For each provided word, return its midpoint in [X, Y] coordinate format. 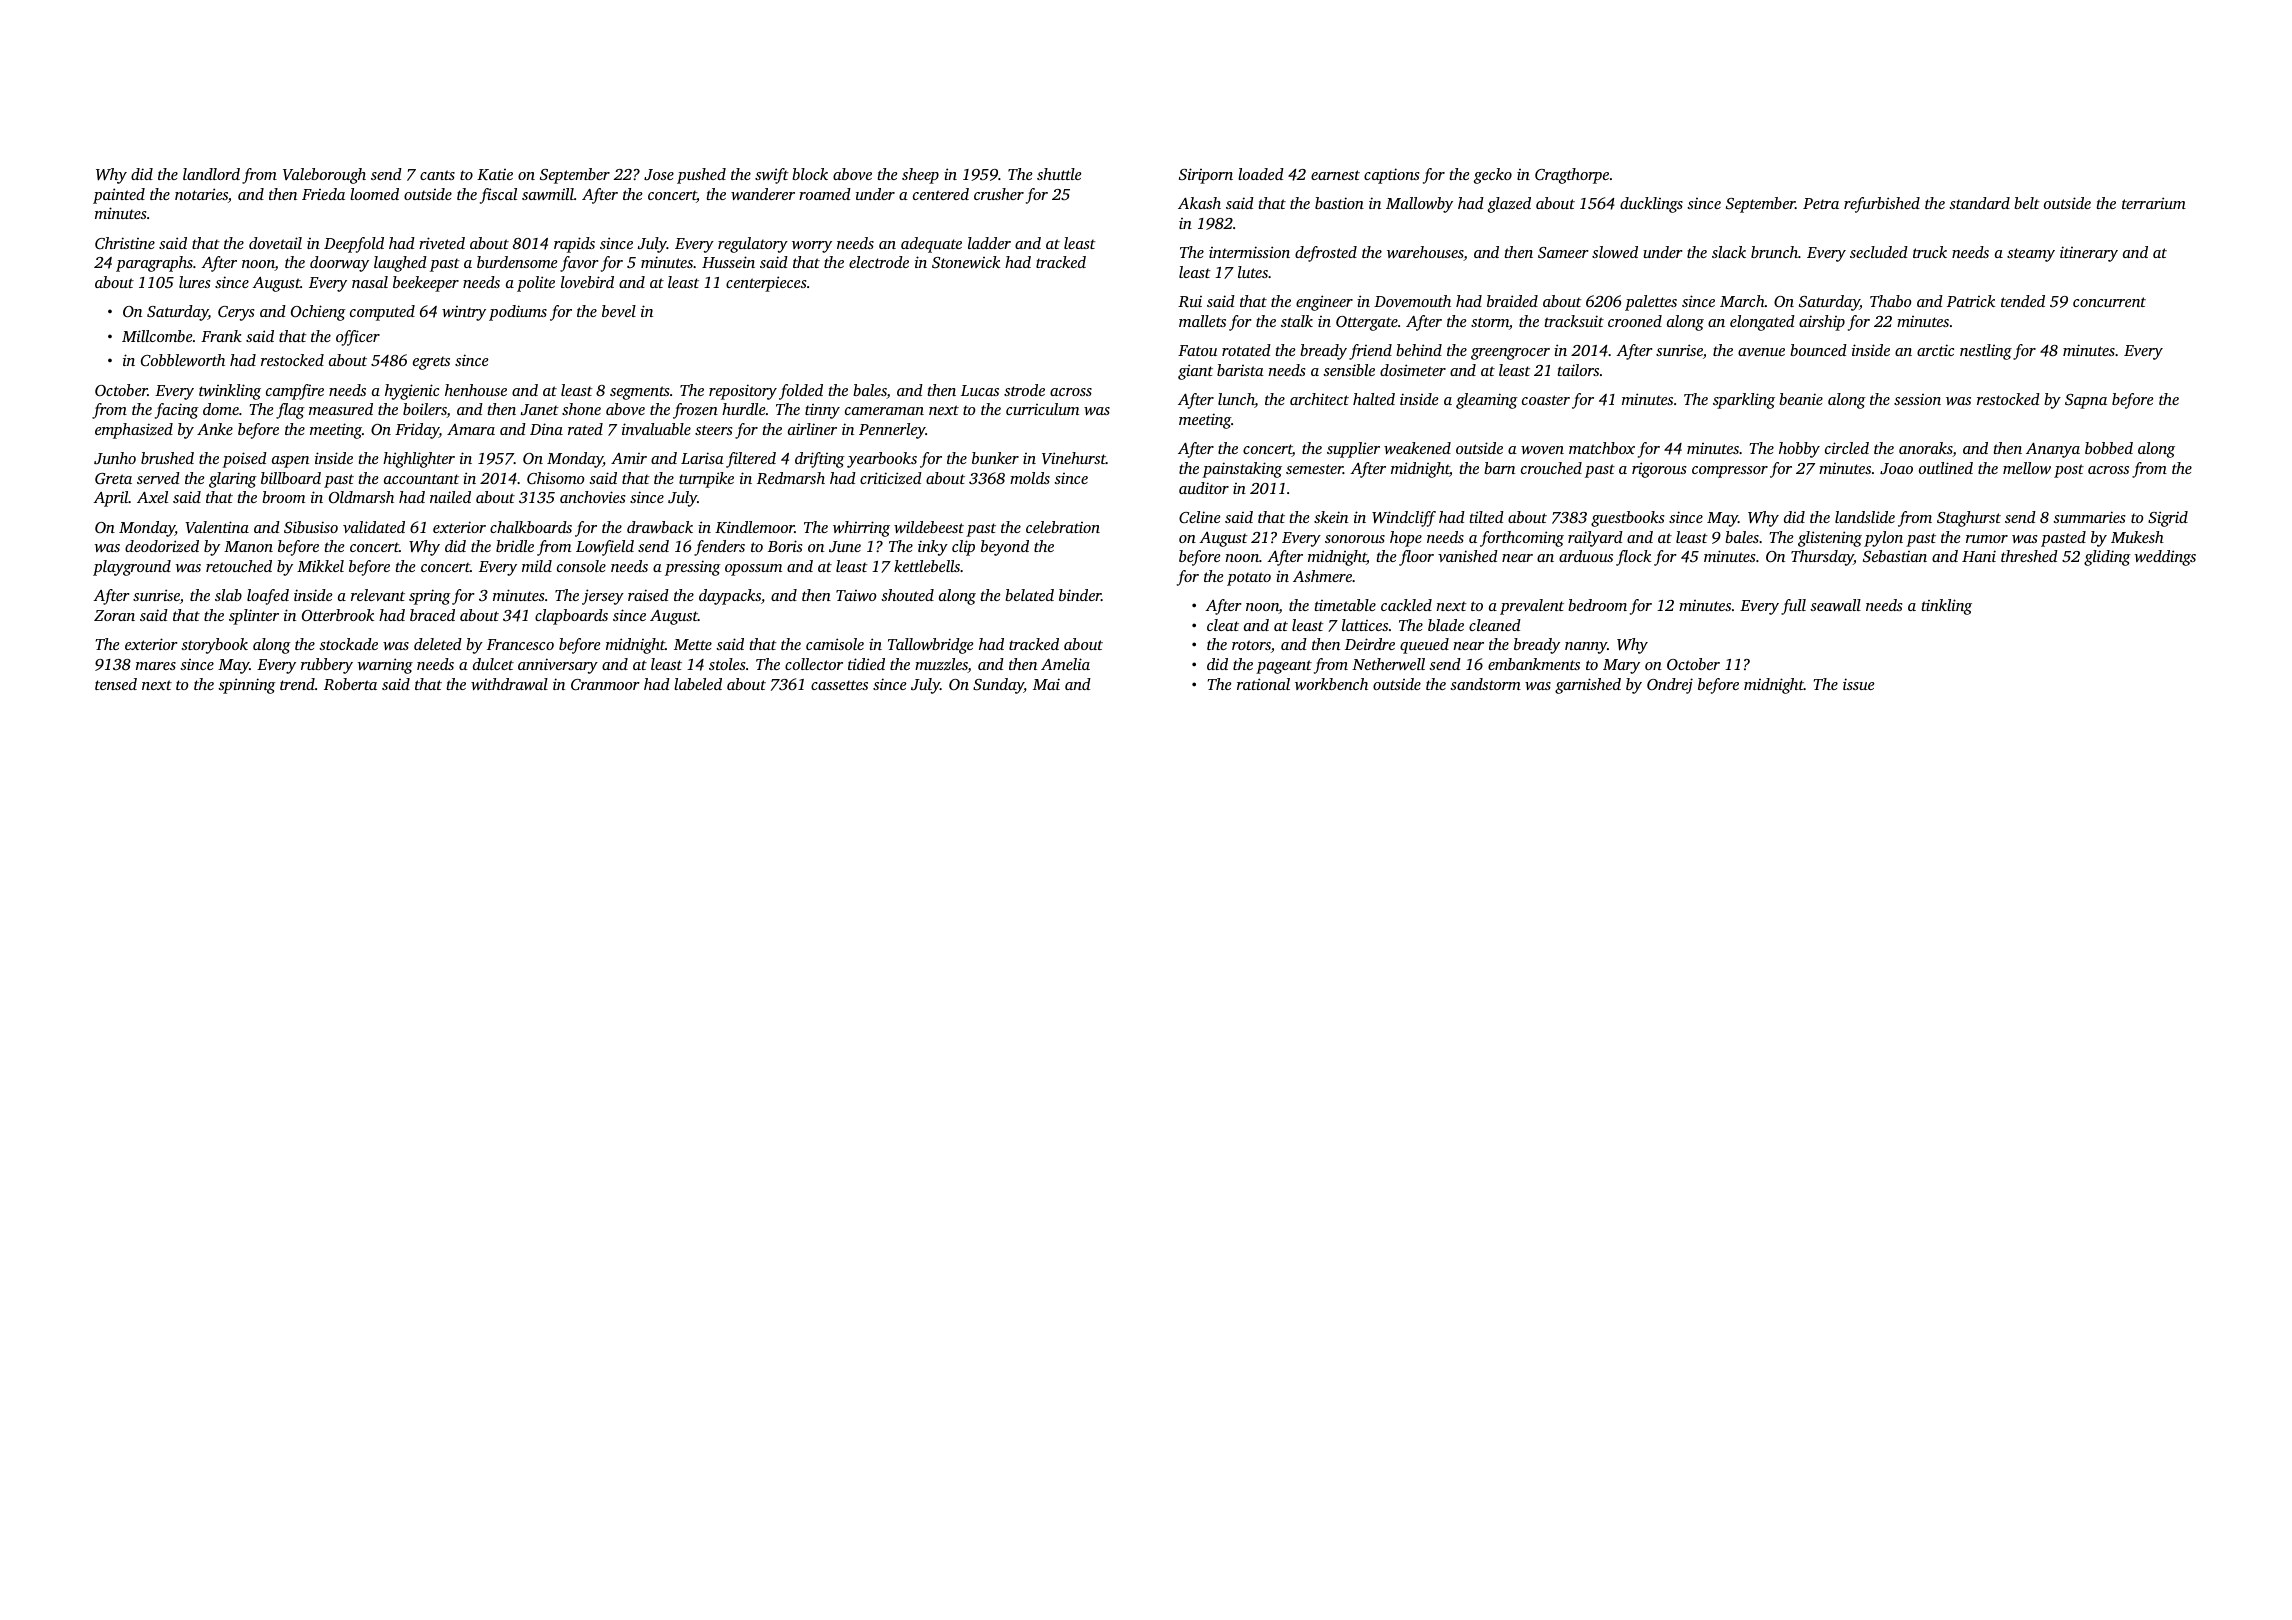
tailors [1578, 370]
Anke [215, 429]
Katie [495, 174]
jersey [603, 597]
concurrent [2109, 302]
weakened [1417, 448]
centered [941, 194]
